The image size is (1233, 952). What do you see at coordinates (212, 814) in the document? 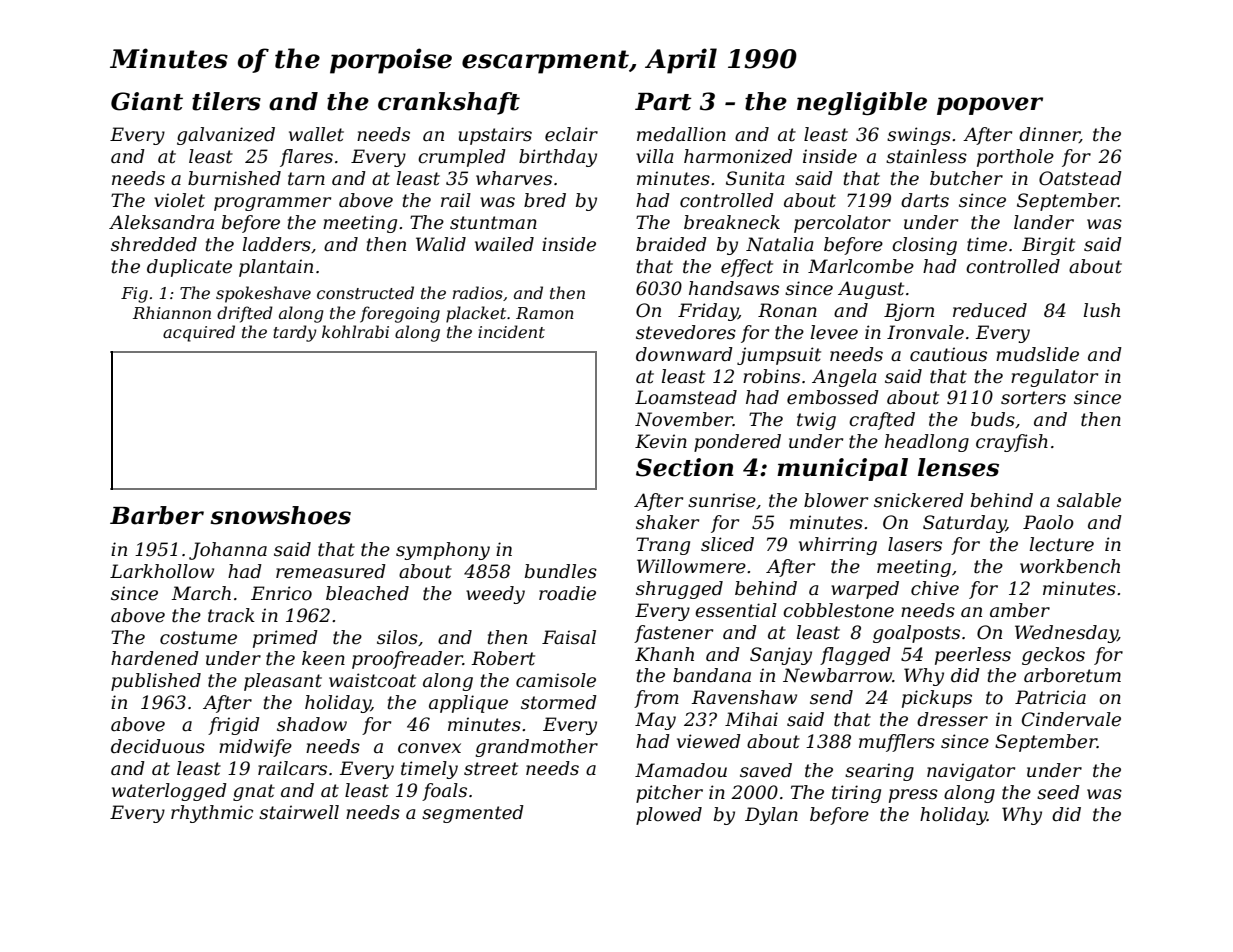
I see `rhythmic` at bounding box center [212, 814].
